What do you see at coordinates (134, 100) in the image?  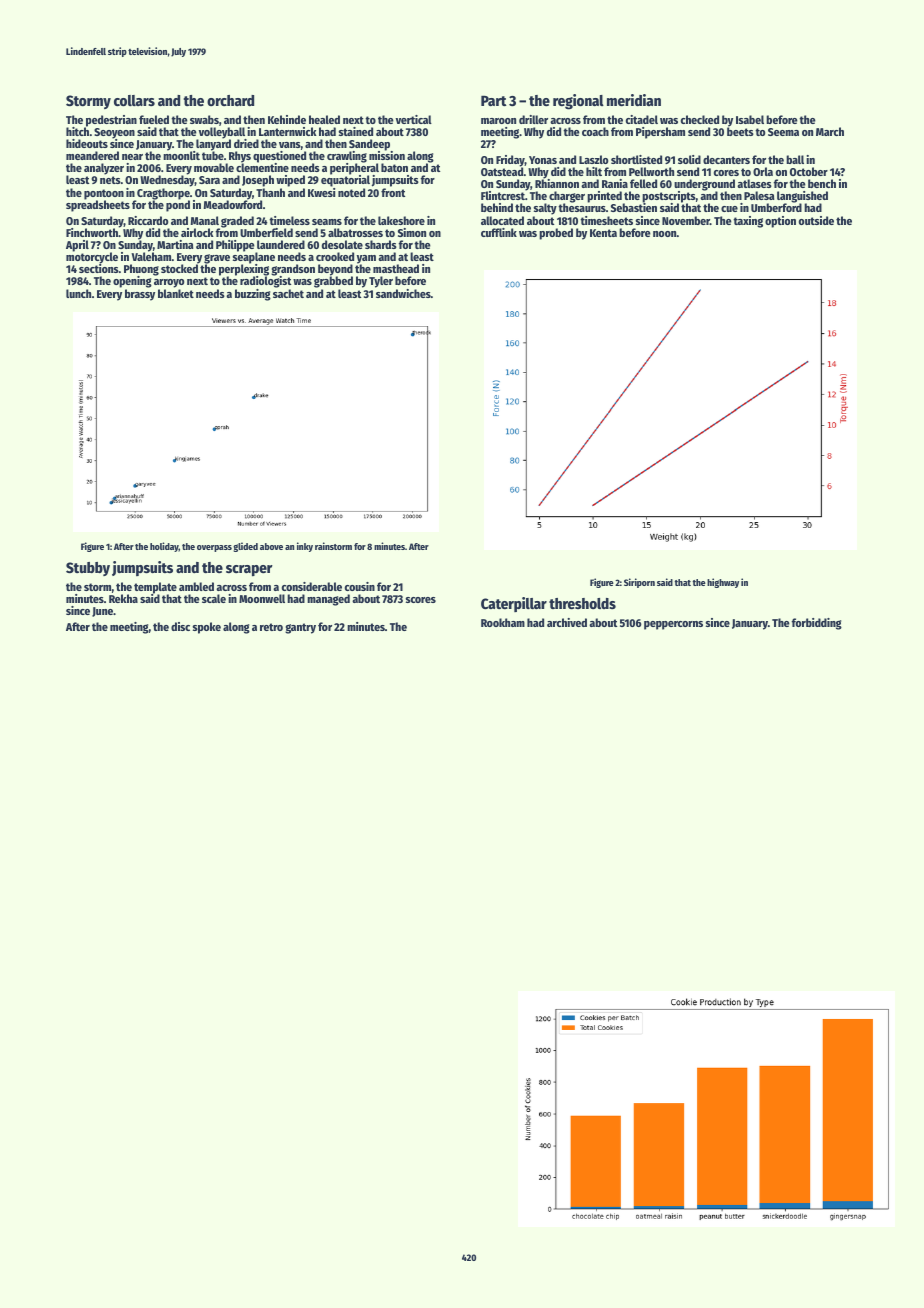 I see `collars` at bounding box center [134, 100].
